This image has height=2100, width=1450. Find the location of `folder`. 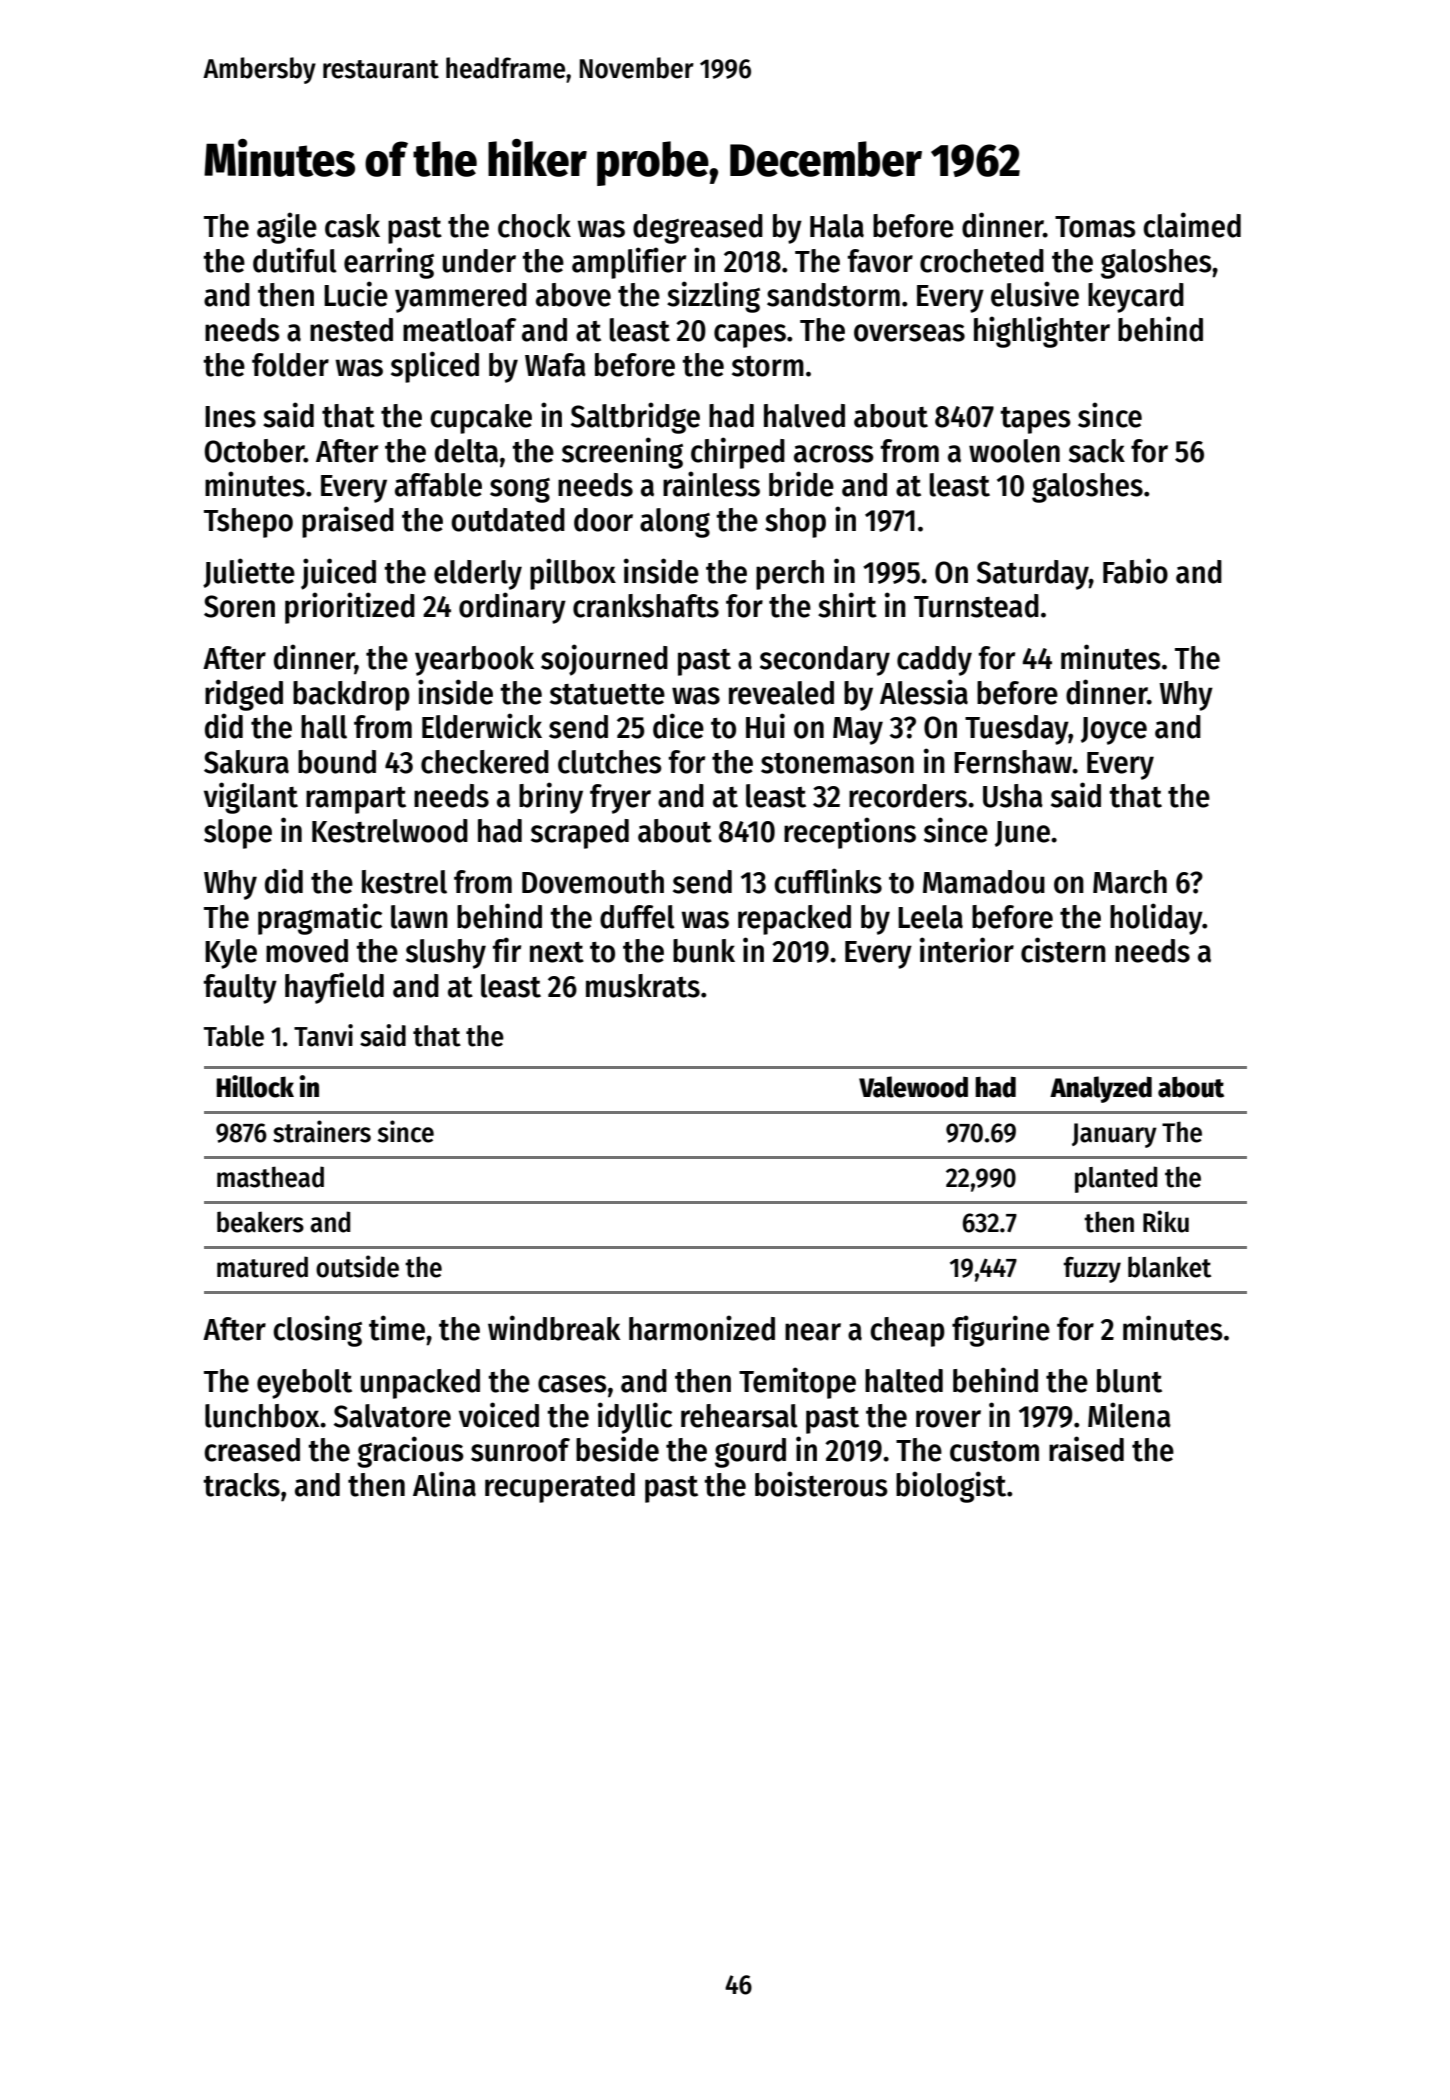

folder is located at coordinates (290, 365).
